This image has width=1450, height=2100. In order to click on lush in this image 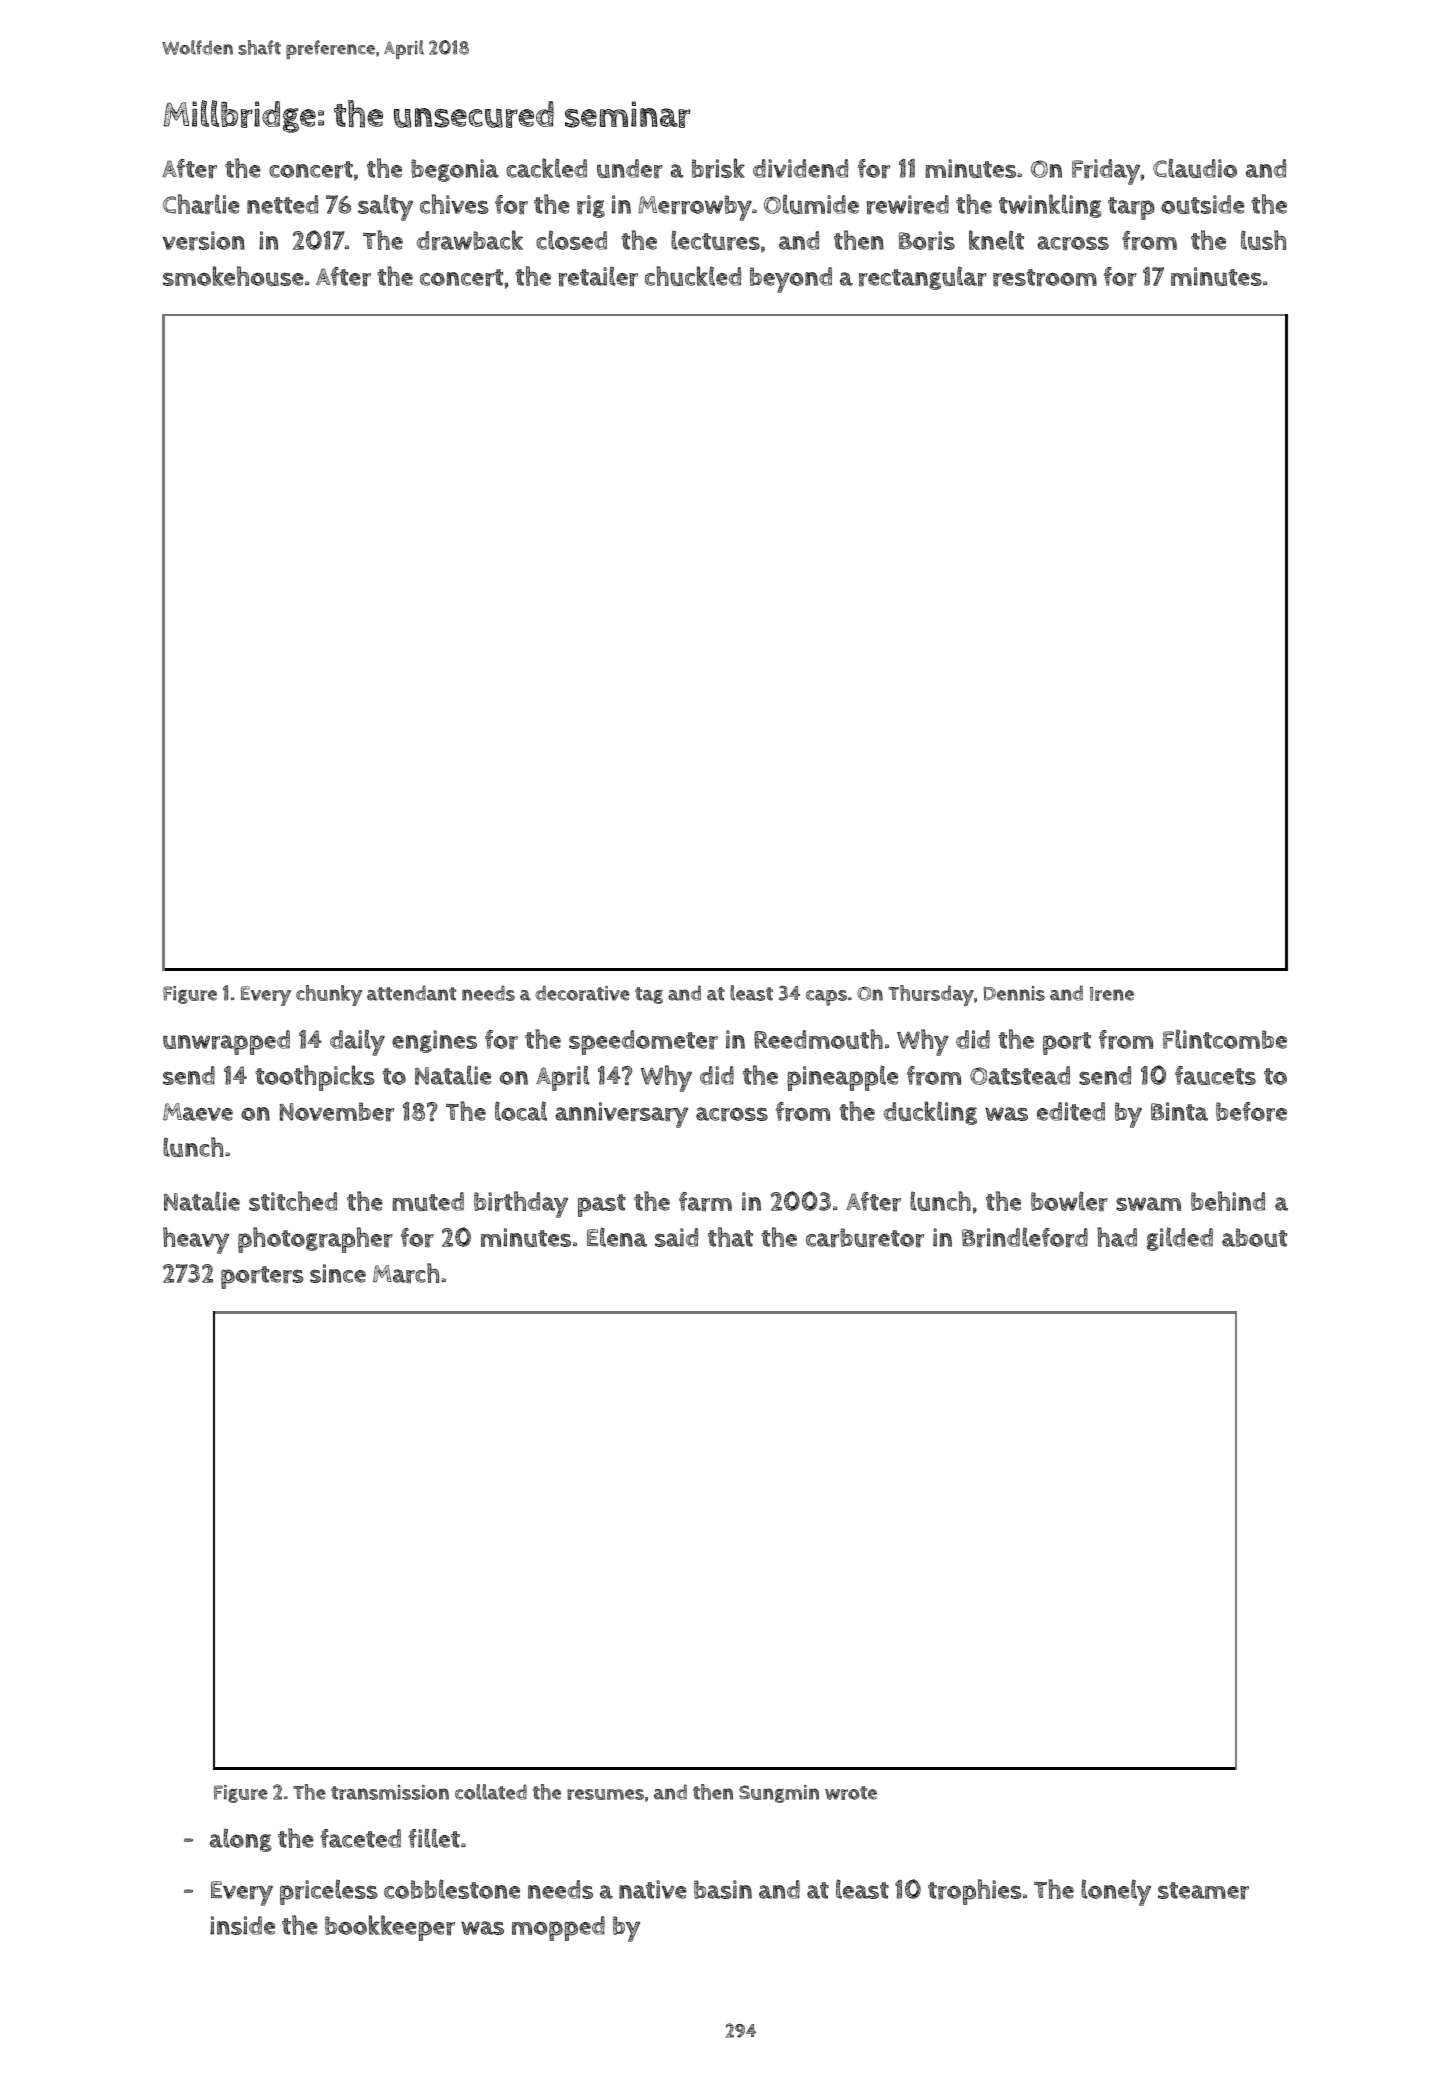, I will do `click(1263, 240)`.
